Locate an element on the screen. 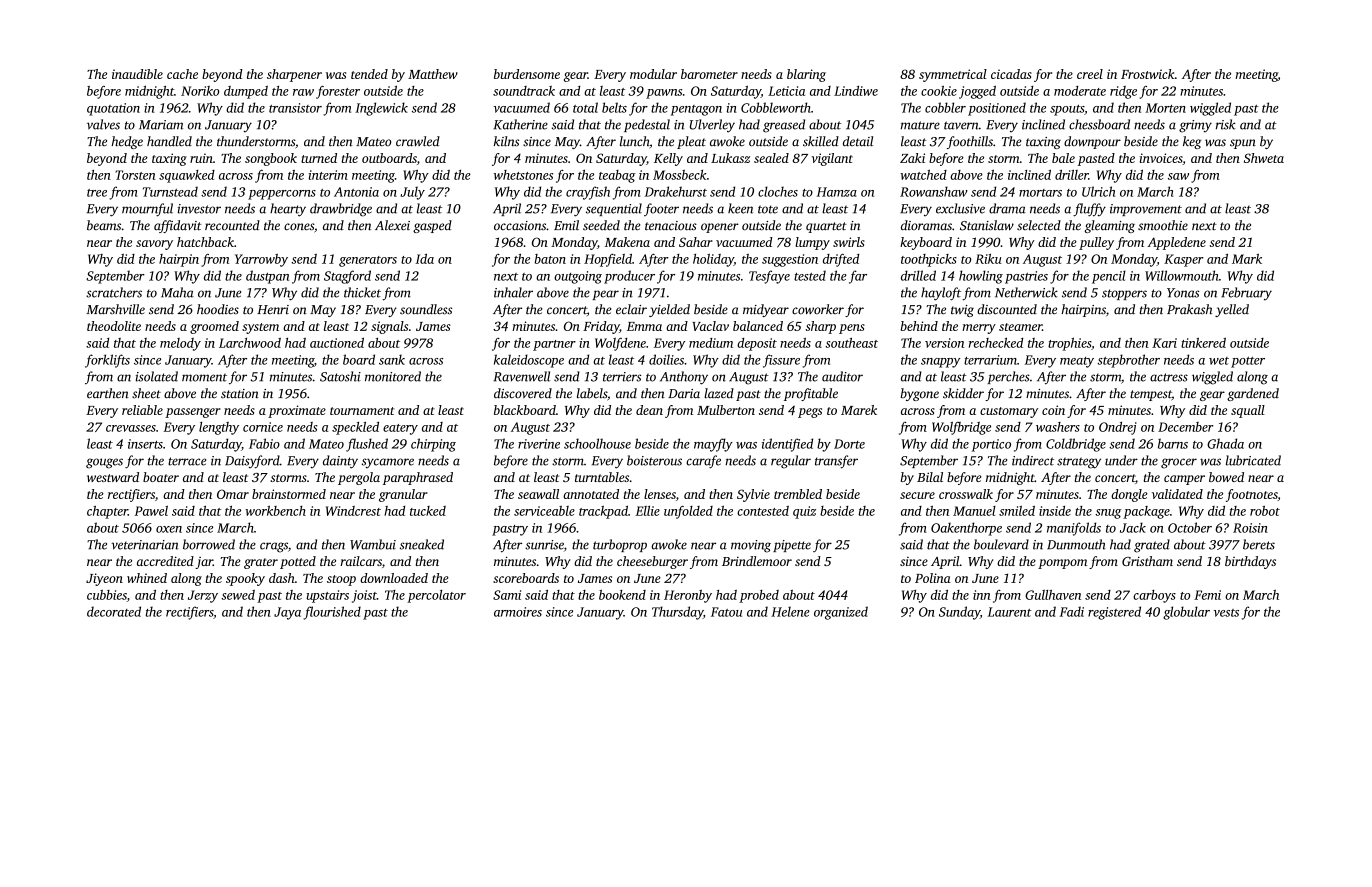 The width and height of the screenshot is (1372, 887). schoolhouse is located at coordinates (597, 443).
